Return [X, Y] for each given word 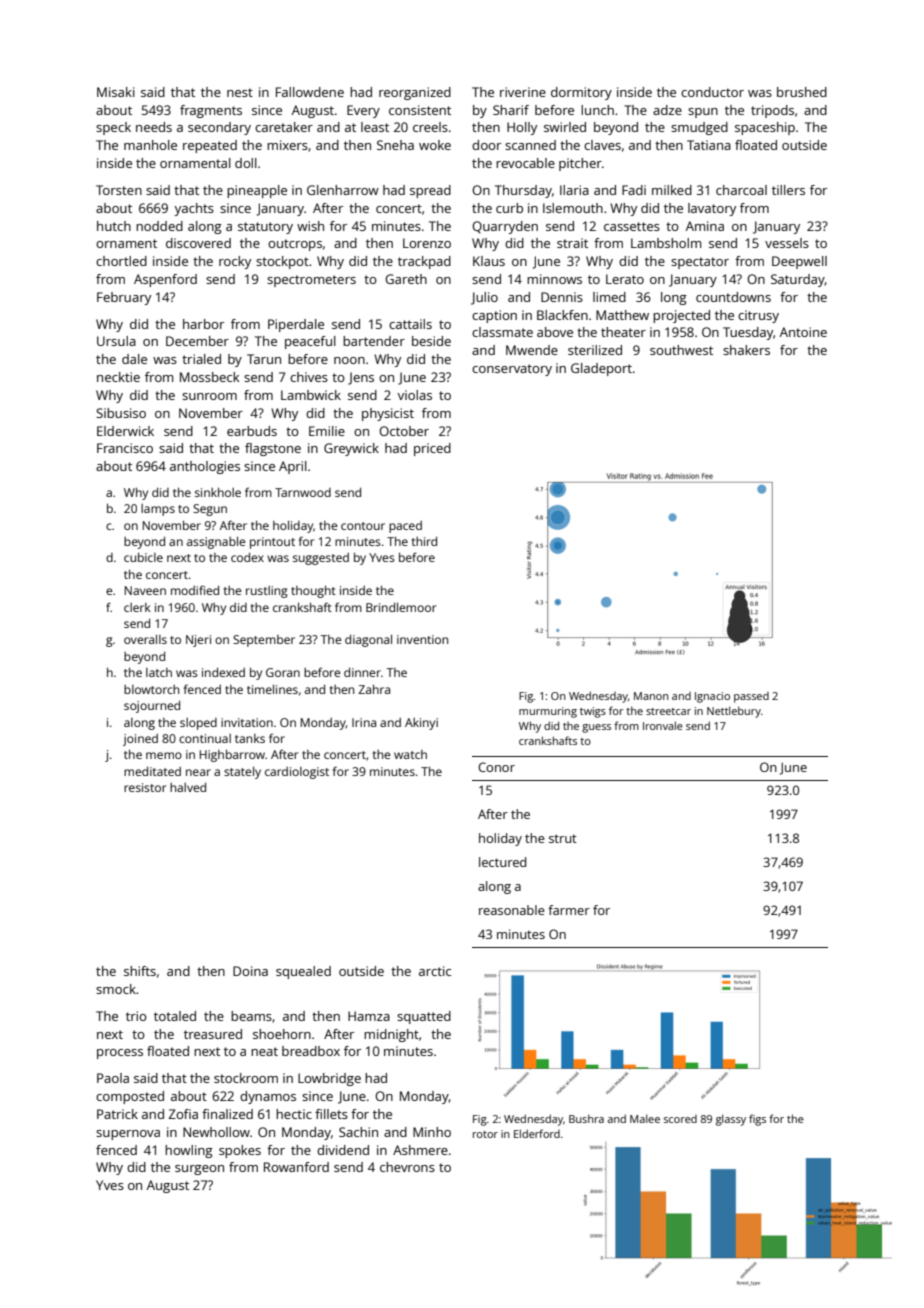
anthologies [205, 467]
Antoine [803, 332]
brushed [802, 92]
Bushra [586, 1118]
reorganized [415, 93]
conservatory [512, 370]
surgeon [199, 1170]
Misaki [116, 92]
